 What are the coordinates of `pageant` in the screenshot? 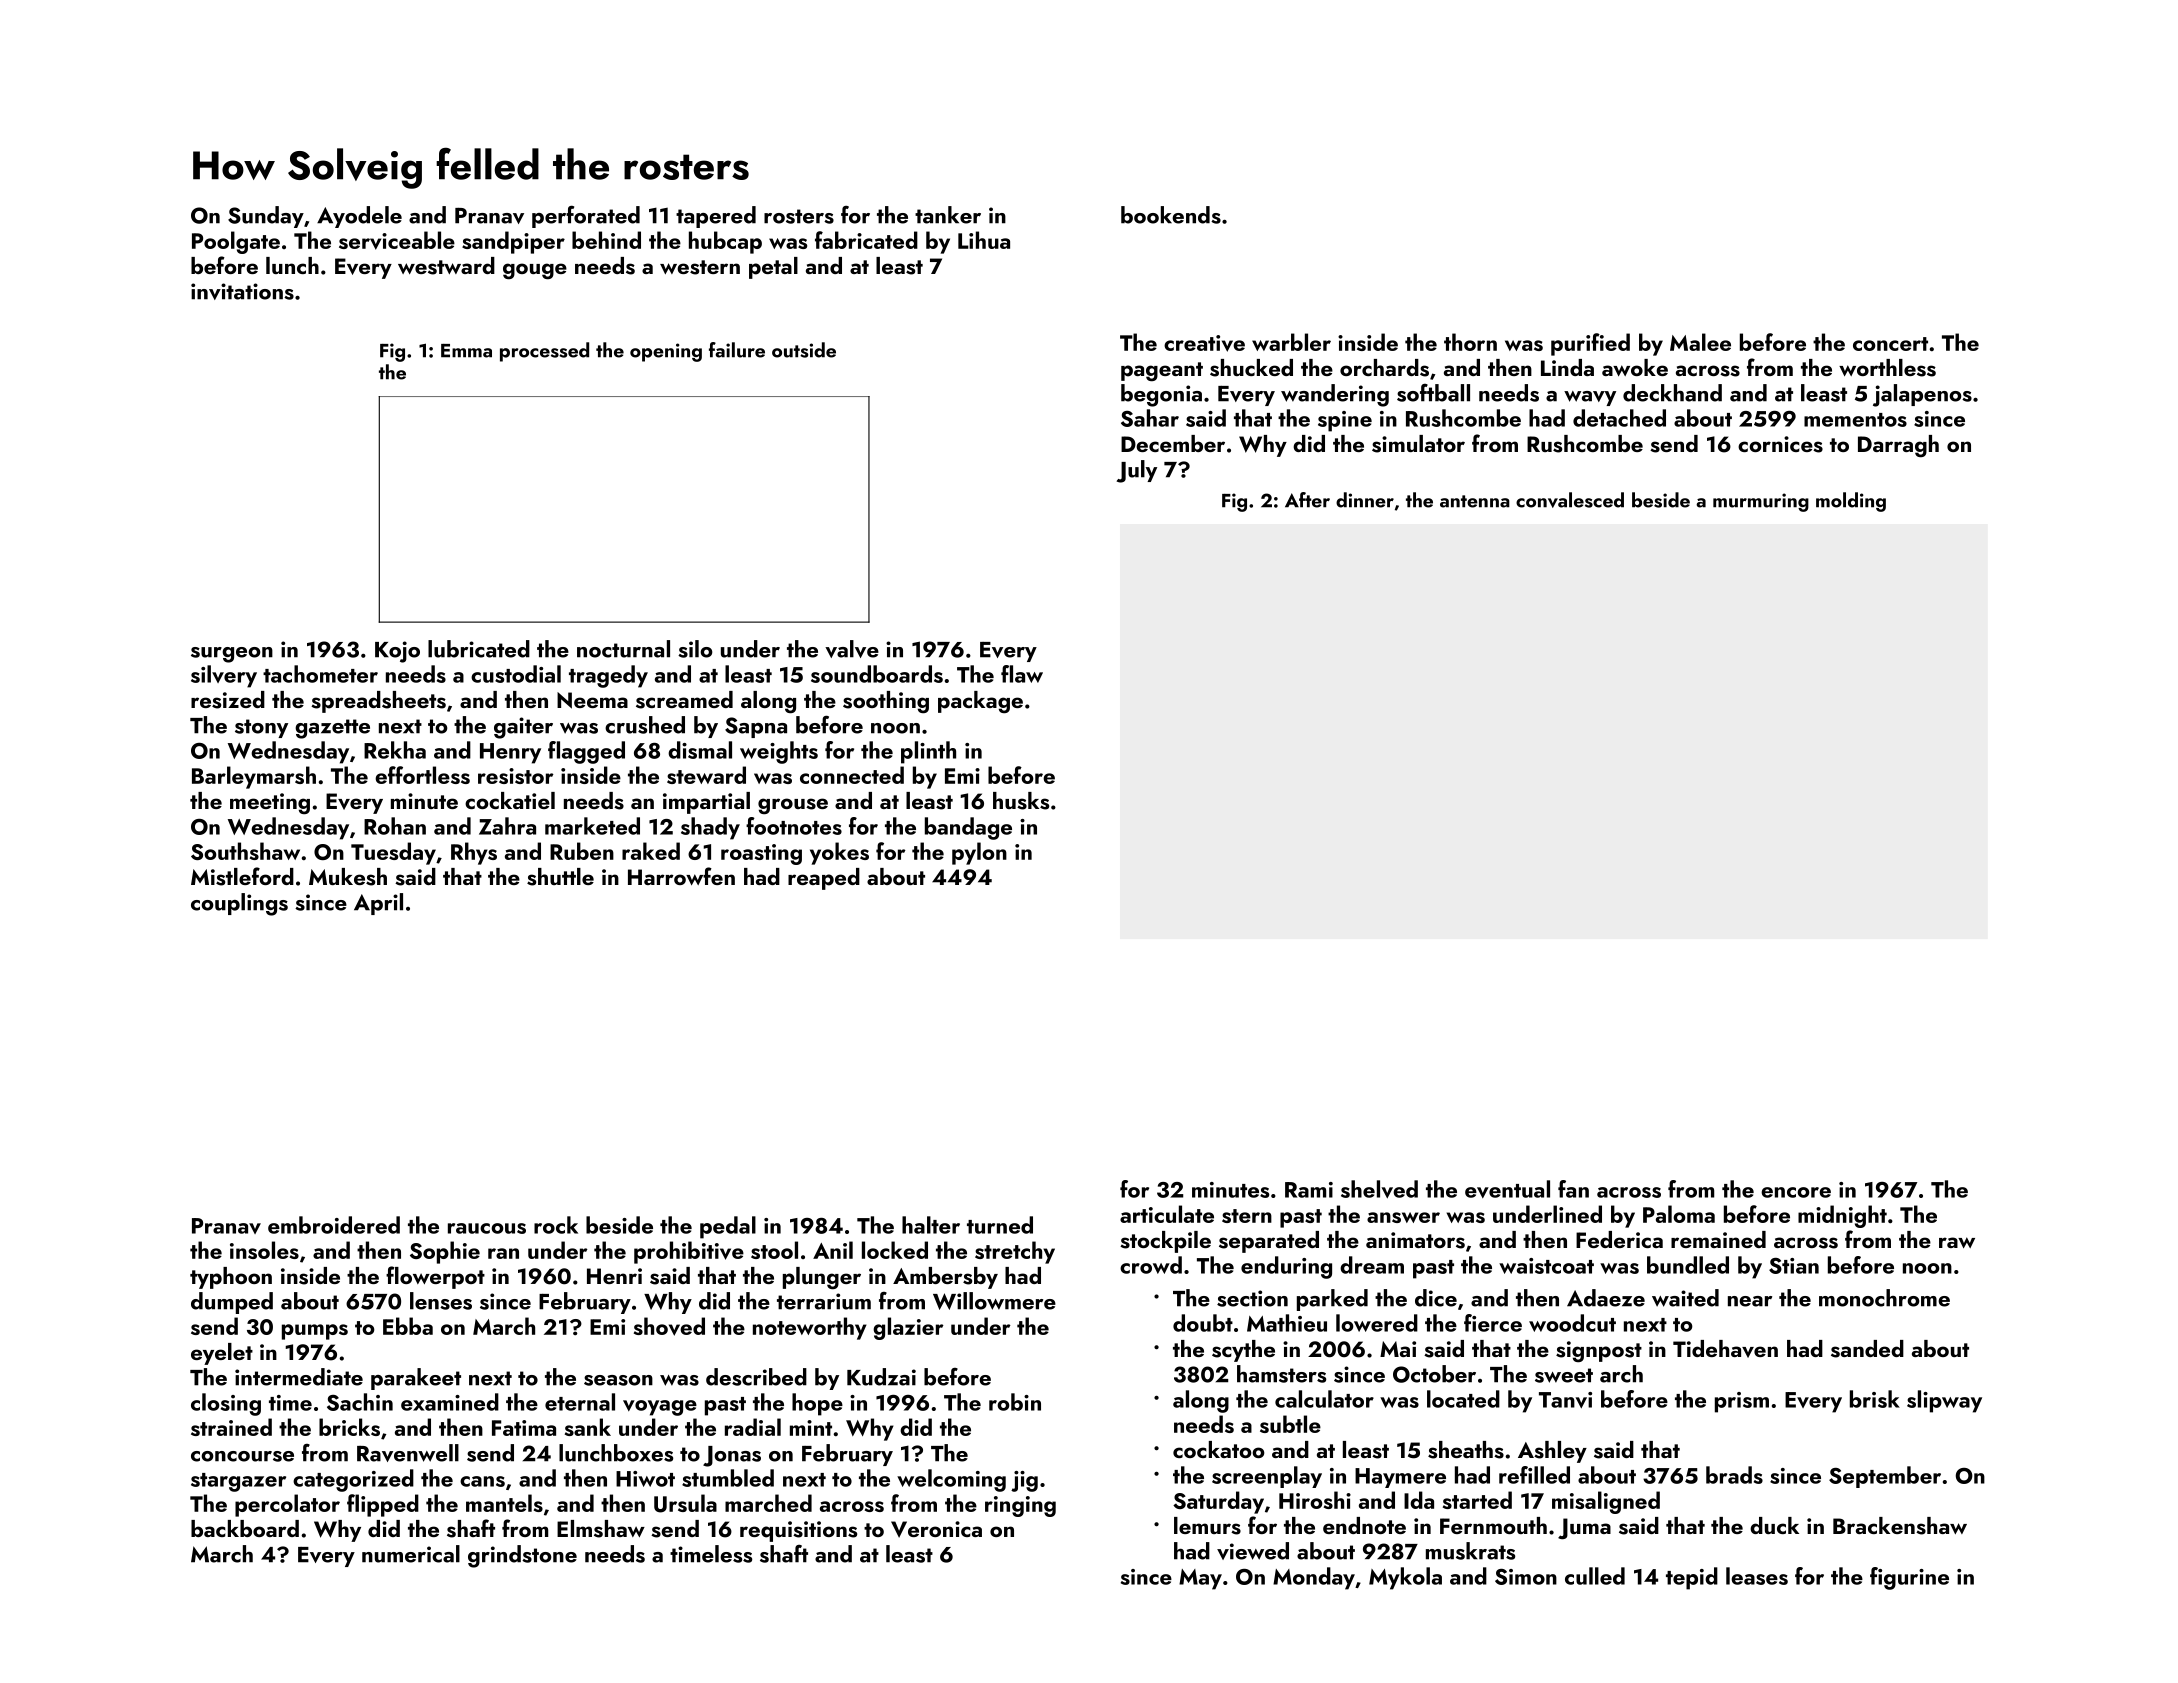 It's located at (1162, 372).
